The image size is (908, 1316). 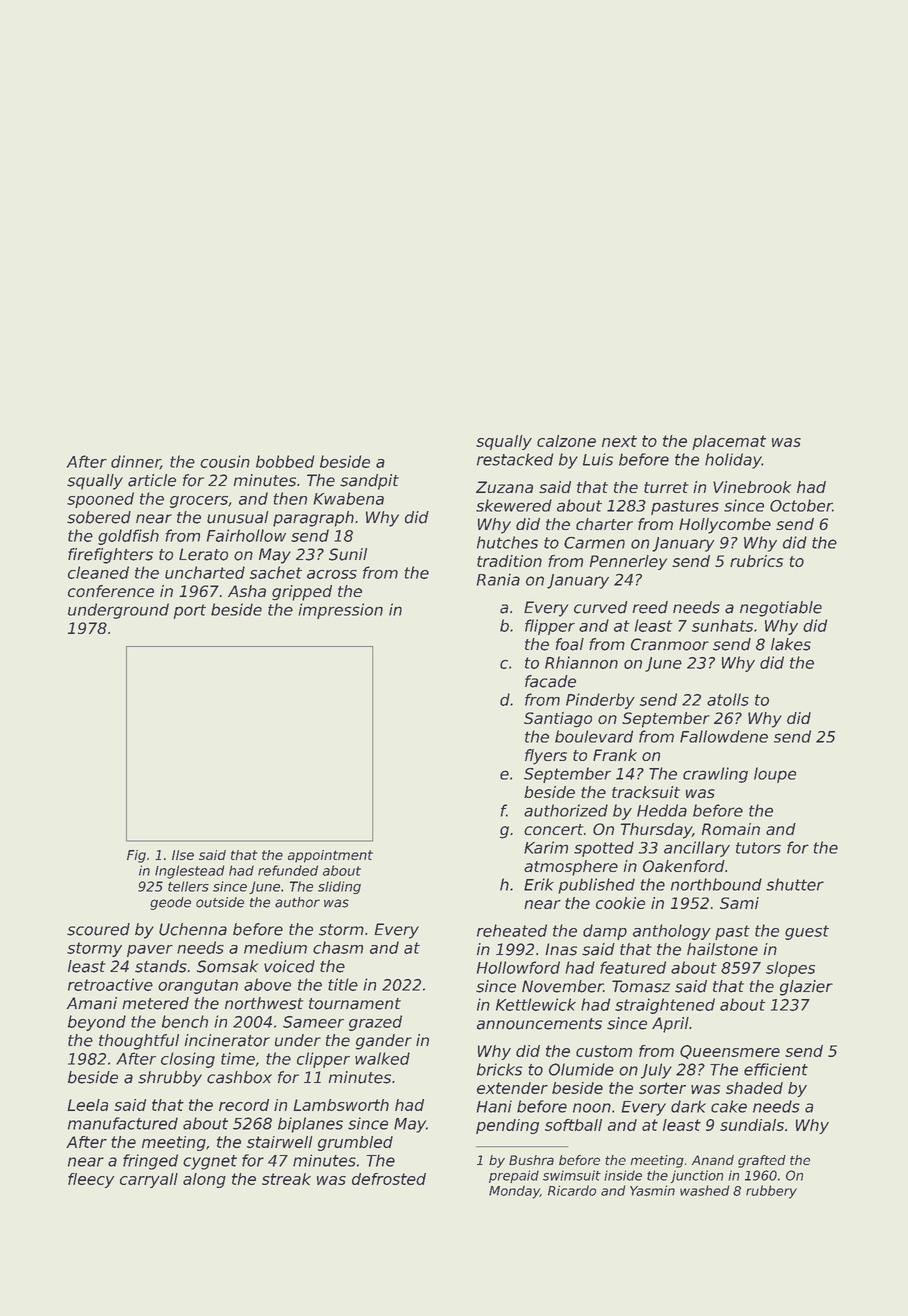 I want to click on extender, so click(x=512, y=1088).
